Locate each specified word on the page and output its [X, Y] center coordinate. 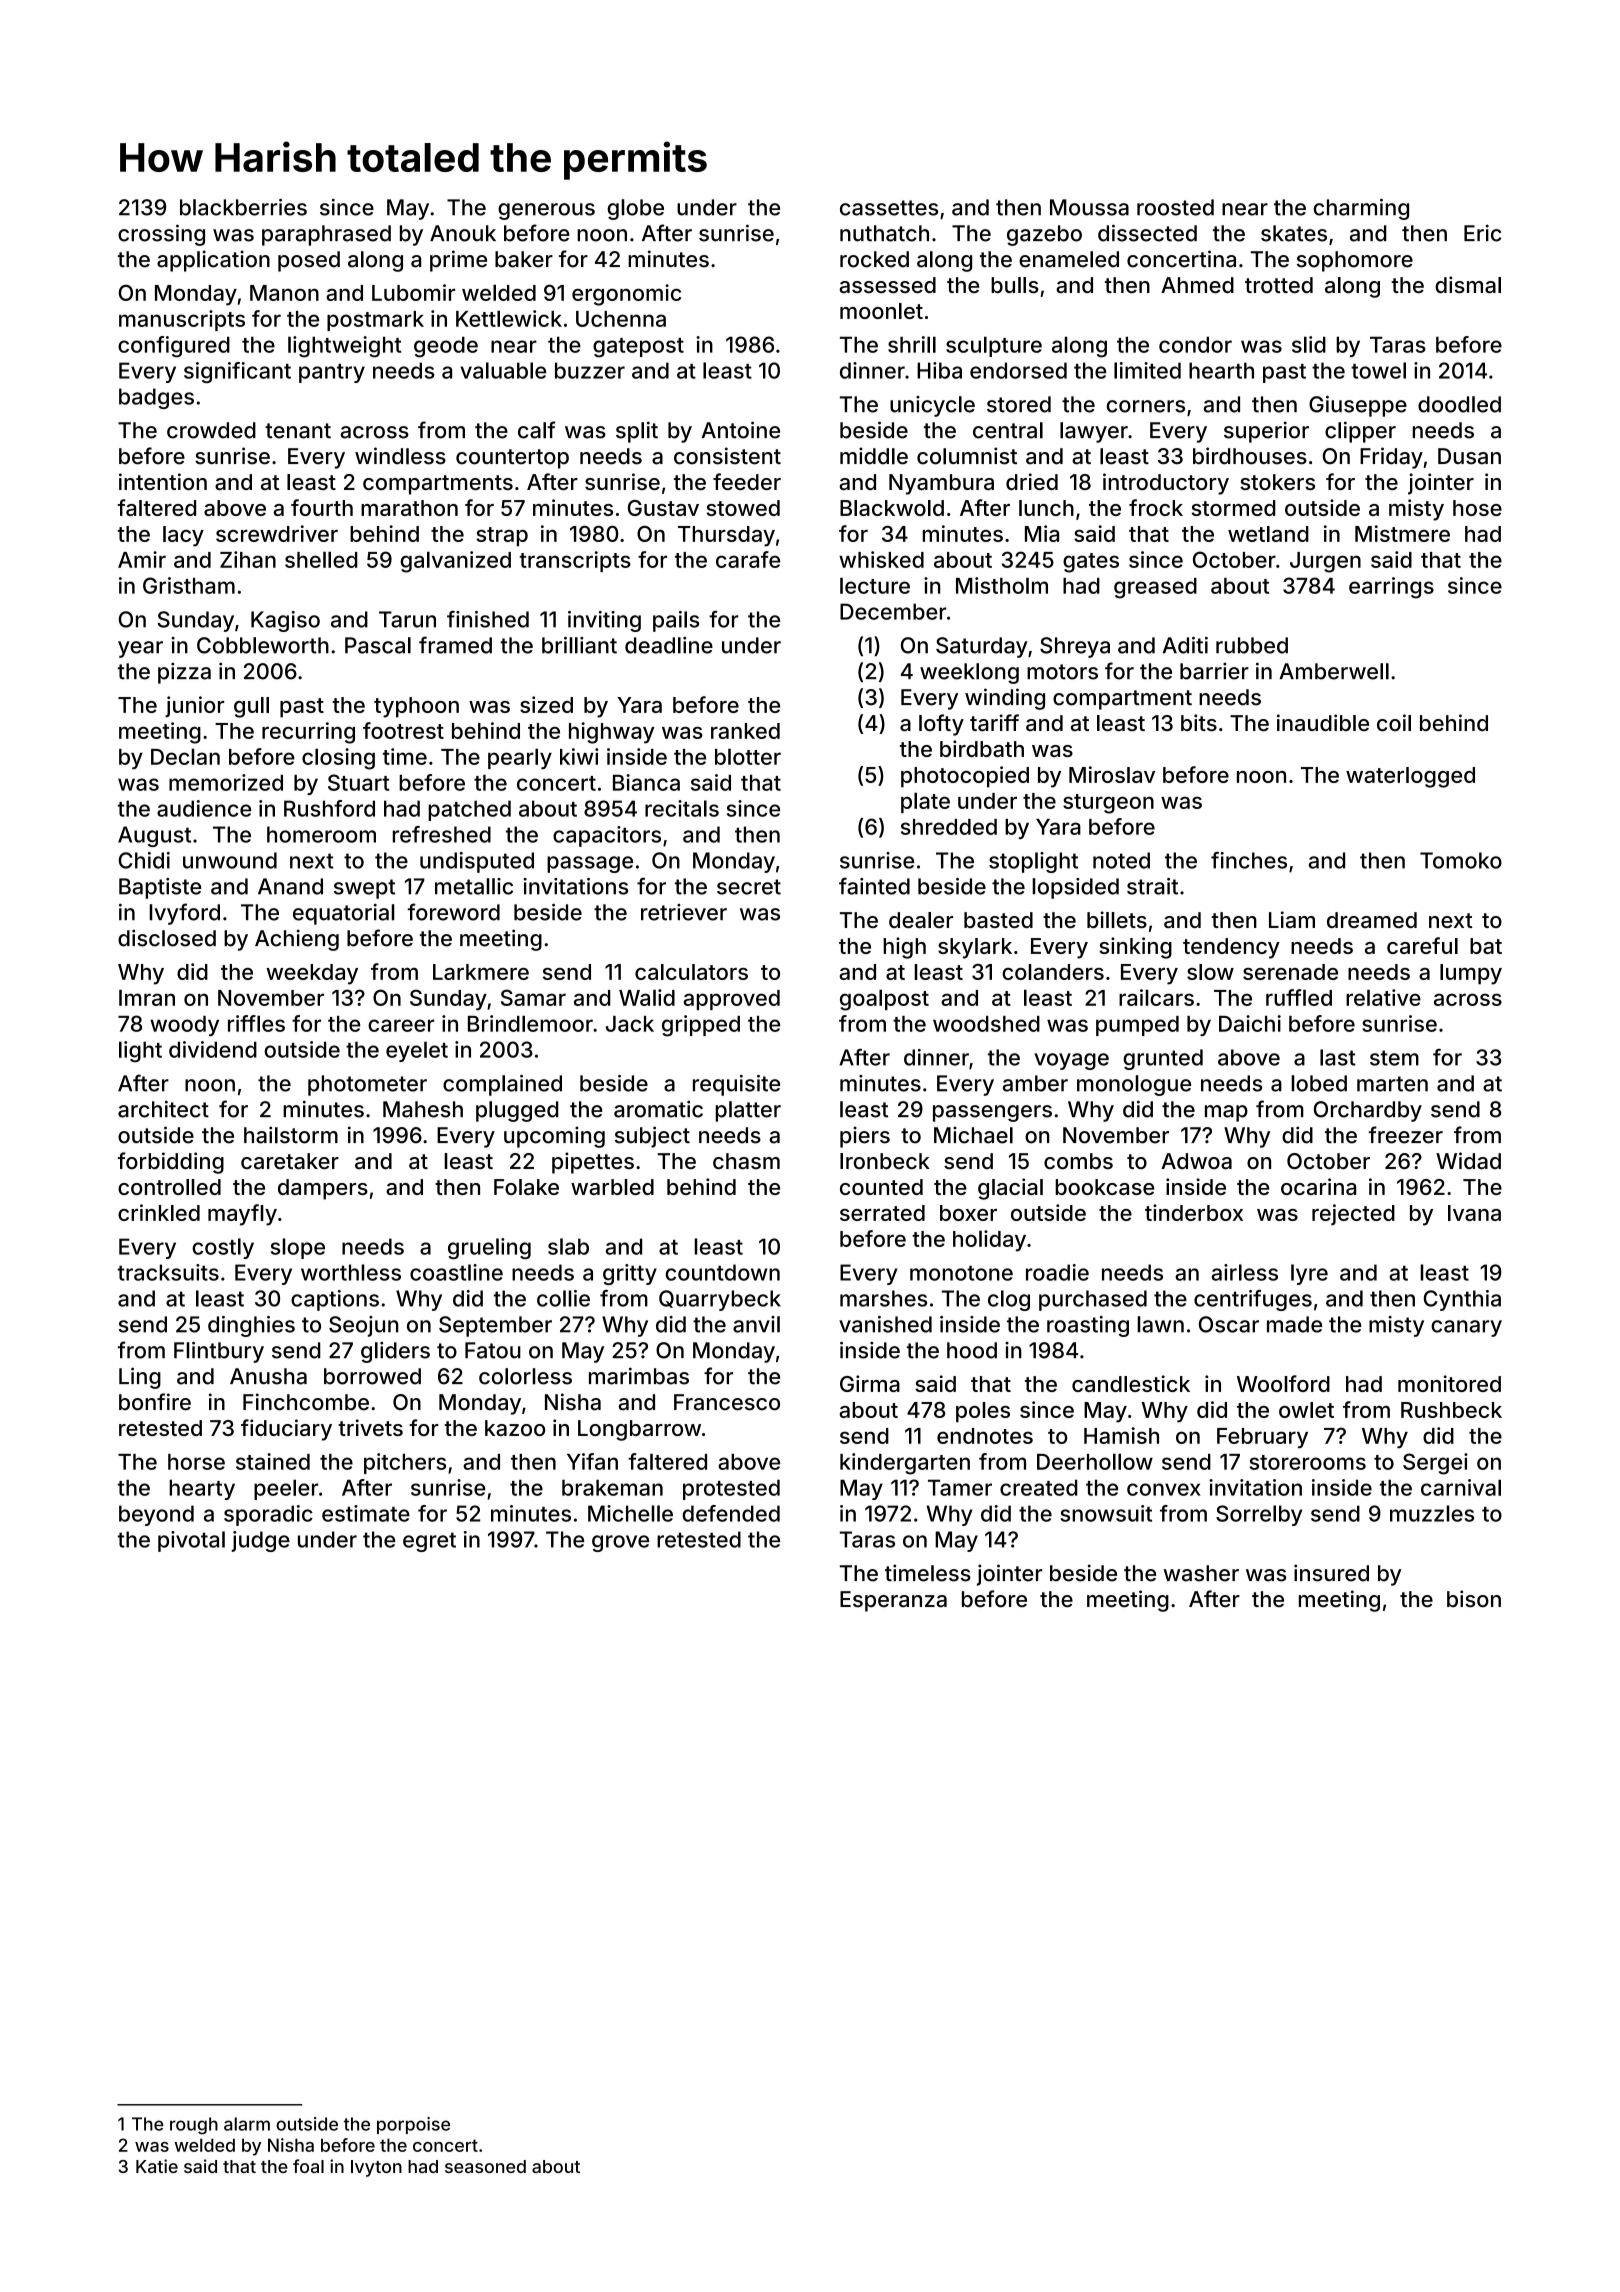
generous [546, 211]
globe [635, 209]
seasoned [485, 2166]
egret [429, 1542]
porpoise [413, 2125]
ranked [745, 731]
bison [1474, 1599]
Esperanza [893, 1601]
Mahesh [423, 1109]
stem [1394, 1058]
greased [1155, 588]
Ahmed [1197, 285]
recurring [308, 733]
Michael [973, 1135]
